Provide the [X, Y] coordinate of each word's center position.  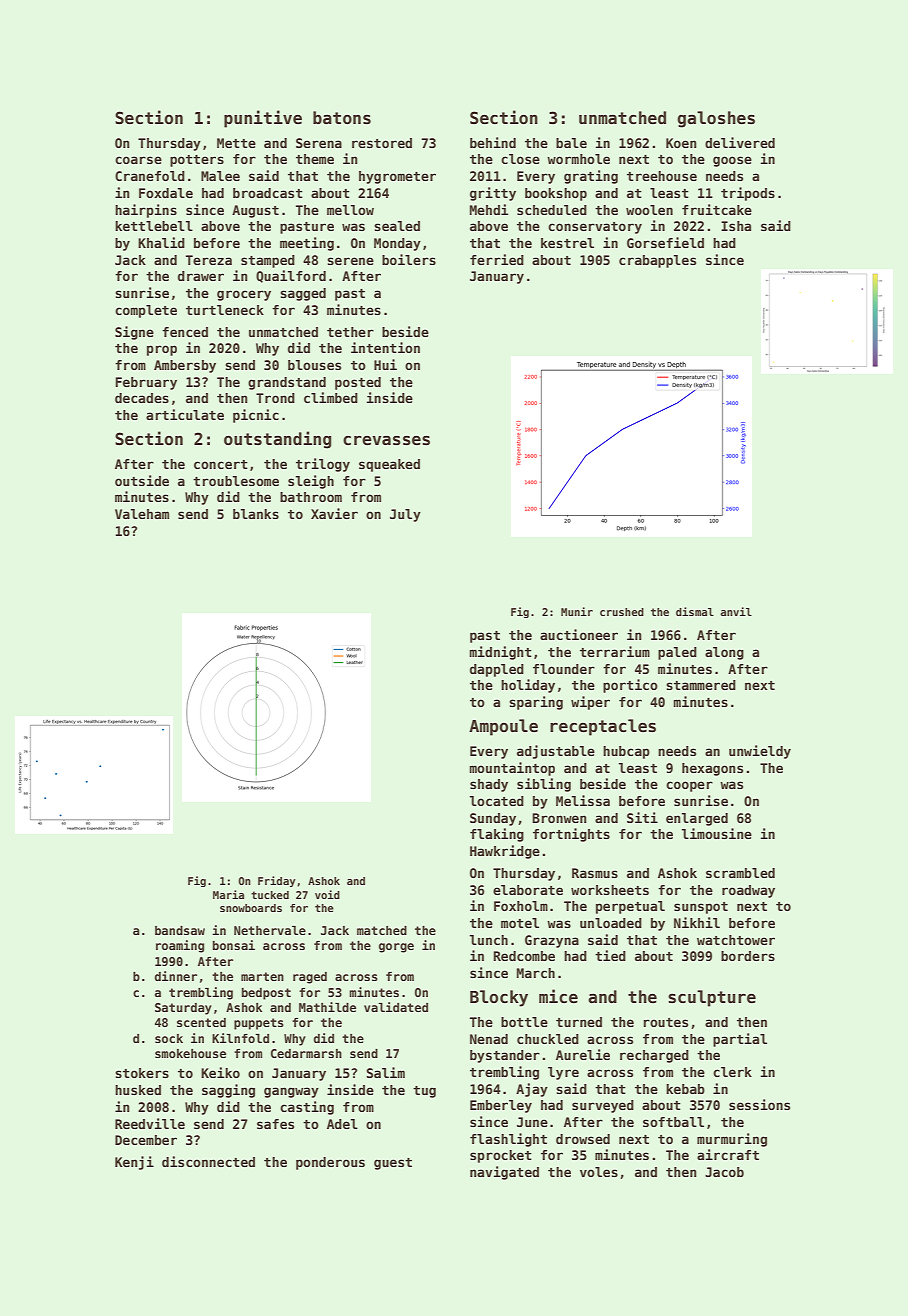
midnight [500, 653]
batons [342, 117]
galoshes [716, 119]
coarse [138, 160]
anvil [736, 611]
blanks [256, 514]
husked [138, 1090]
